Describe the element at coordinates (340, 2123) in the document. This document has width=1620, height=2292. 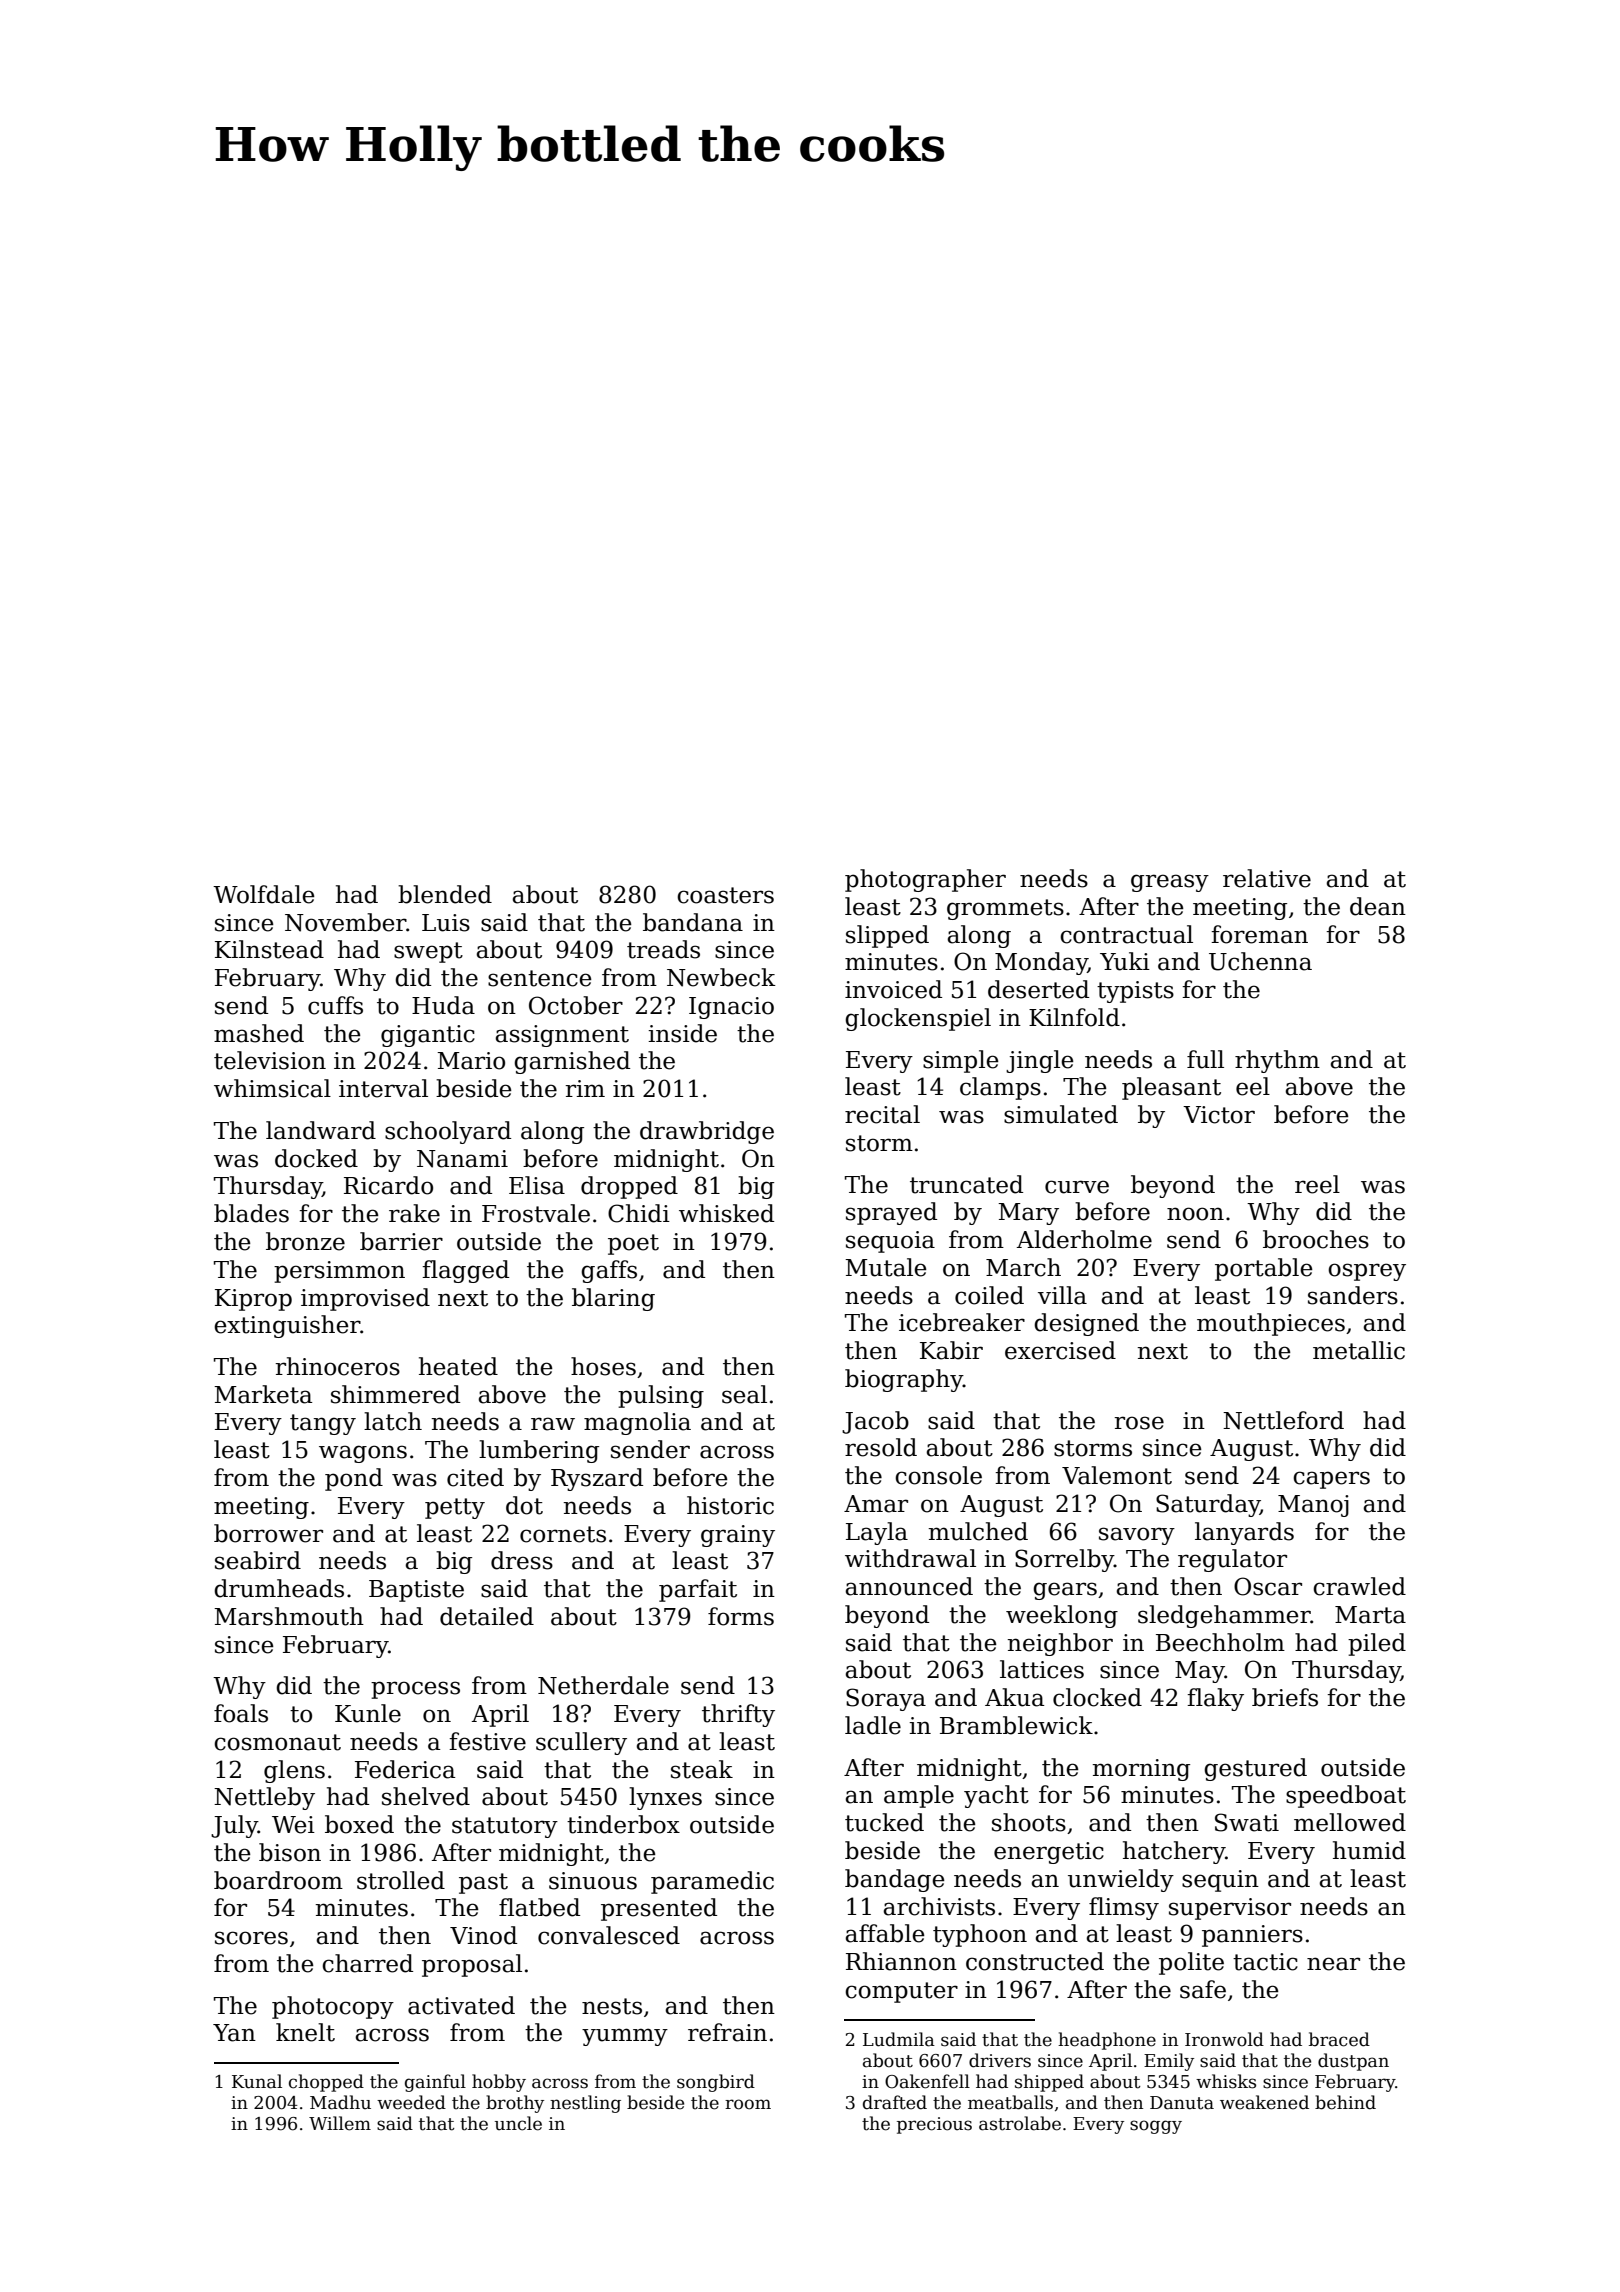
I see `Willem` at that location.
